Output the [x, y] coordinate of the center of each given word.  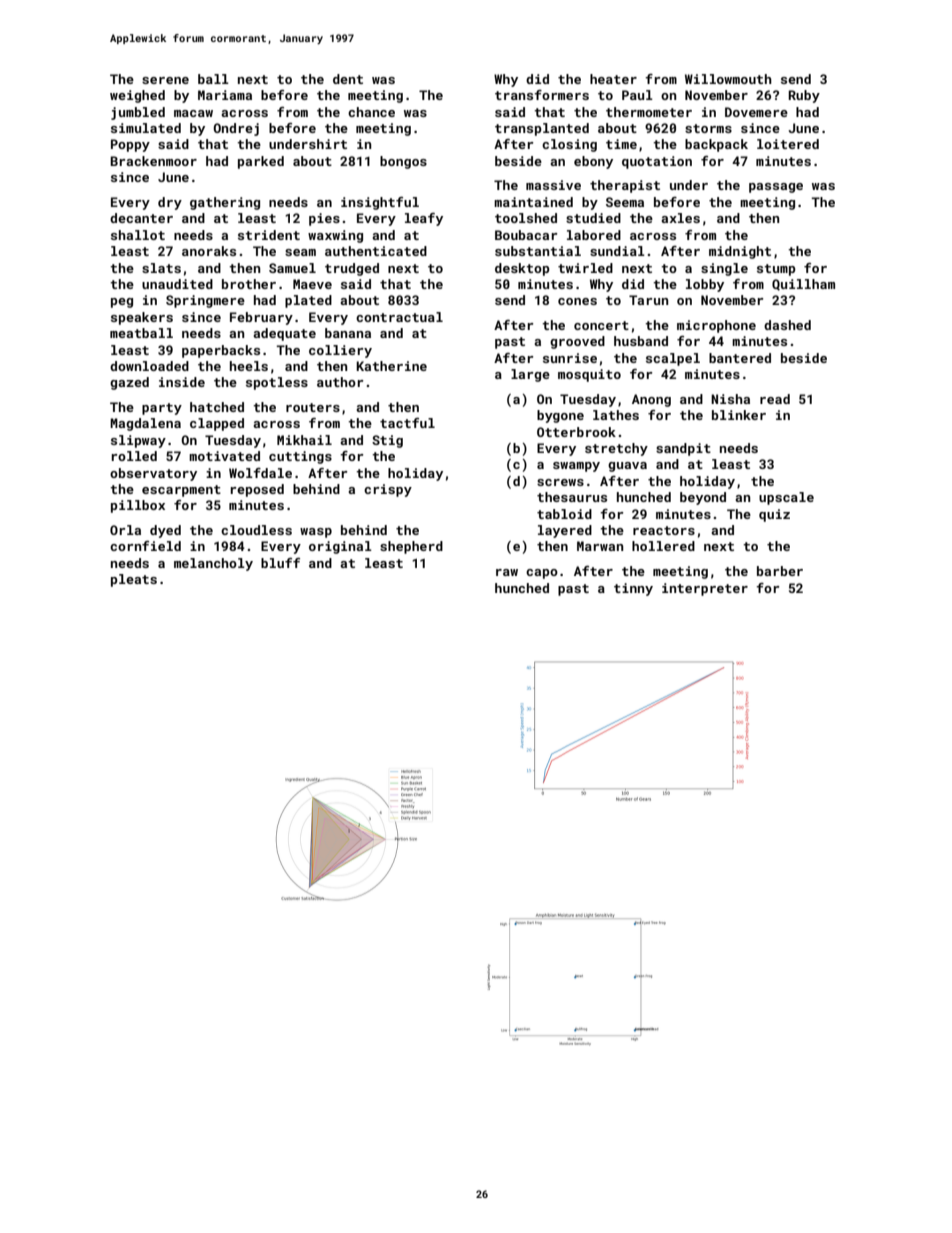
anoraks [209, 251]
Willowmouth [728, 79]
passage [776, 188]
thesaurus [572, 497]
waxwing [335, 236]
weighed [137, 96]
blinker [739, 415]
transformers [542, 95]
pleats [134, 580]
